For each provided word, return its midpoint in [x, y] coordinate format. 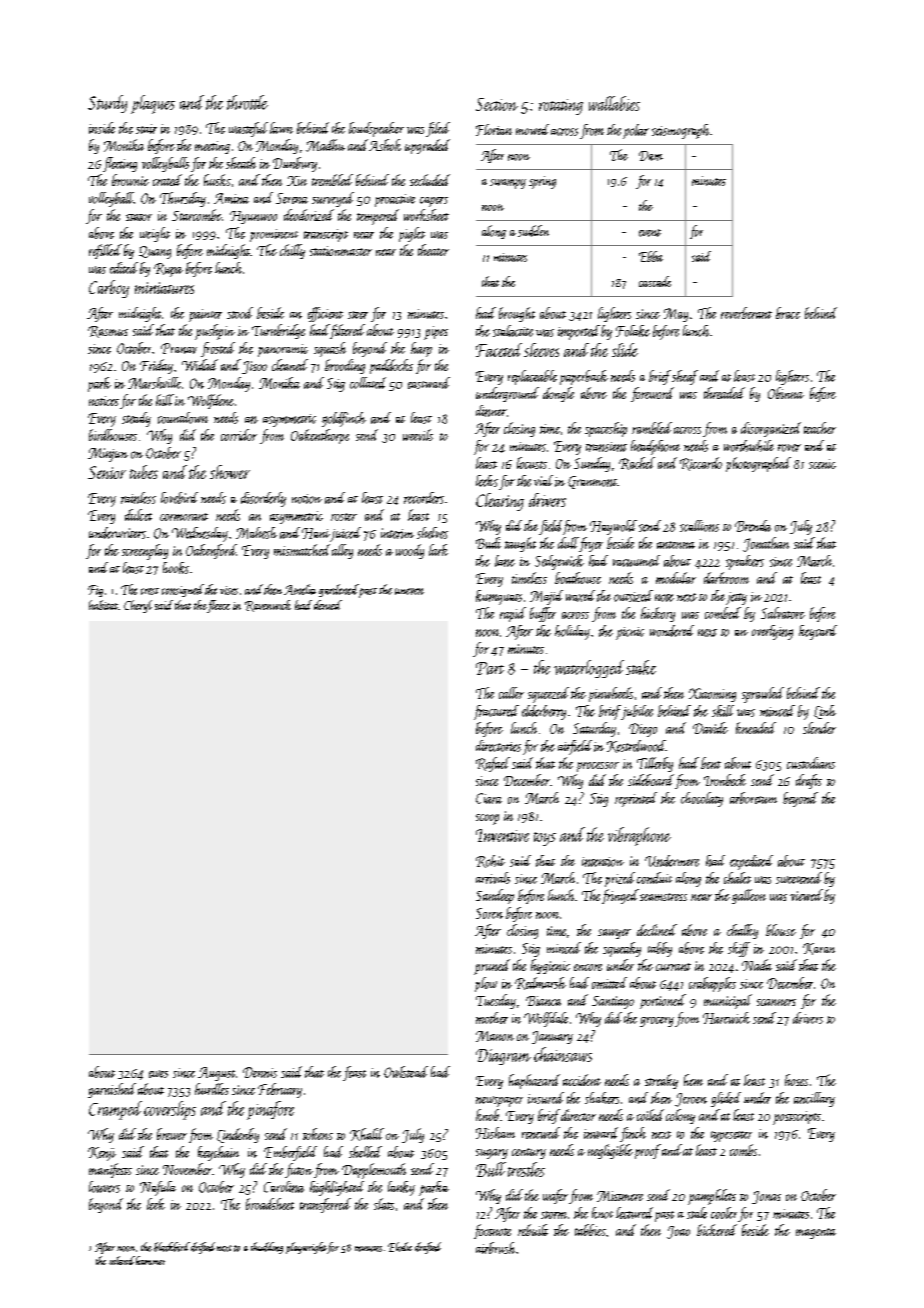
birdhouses [113, 435]
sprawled [763, 695]
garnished [112, 1090]
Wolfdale [546, 1019]
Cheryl [138, 606]
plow [486, 984]
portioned [663, 1001]
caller [511, 693]
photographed [758, 464]
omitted [609, 983]
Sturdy [107, 104]
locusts [532, 463]
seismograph [680, 131]
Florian [494, 130]
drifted [203, 1248]
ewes [158, 1074]
